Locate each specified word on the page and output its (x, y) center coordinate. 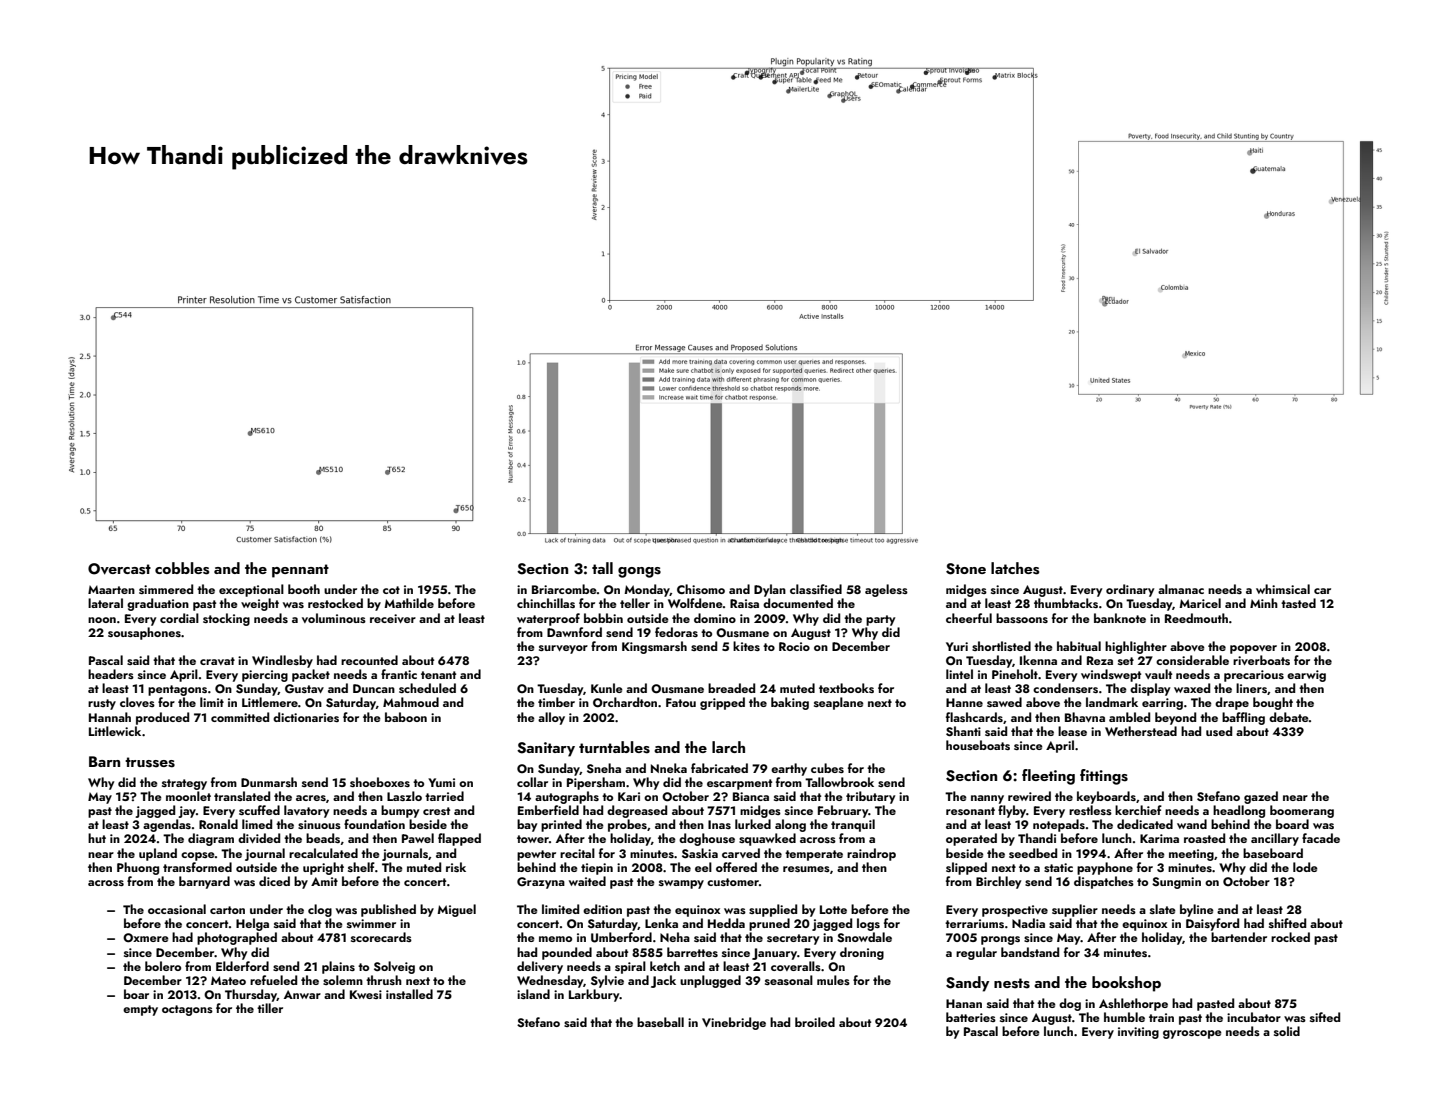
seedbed (1033, 853)
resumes (806, 869)
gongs (639, 572)
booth (304, 589)
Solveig (394, 967)
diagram (211, 839)
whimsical (1283, 589)
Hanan (964, 1003)
